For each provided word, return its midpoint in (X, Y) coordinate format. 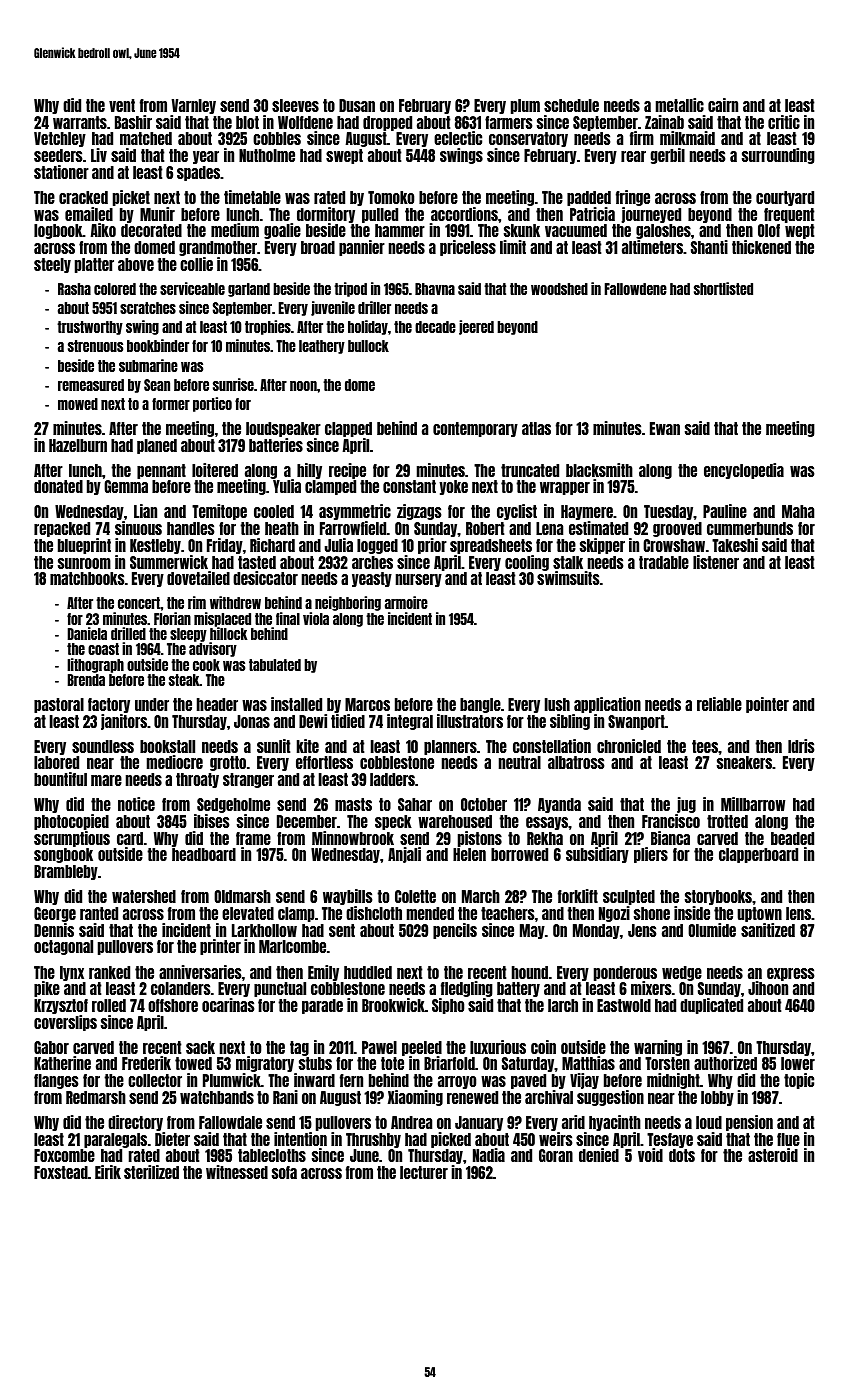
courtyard (785, 198)
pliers (651, 855)
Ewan (665, 428)
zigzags (419, 512)
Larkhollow (264, 930)
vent (122, 105)
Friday (225, 546)
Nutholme (267, 155)
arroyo (457, 1082)
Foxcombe (64, 1155)
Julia (339, 545)
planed (157, 446)
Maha (798, 511)
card (130, 838)
